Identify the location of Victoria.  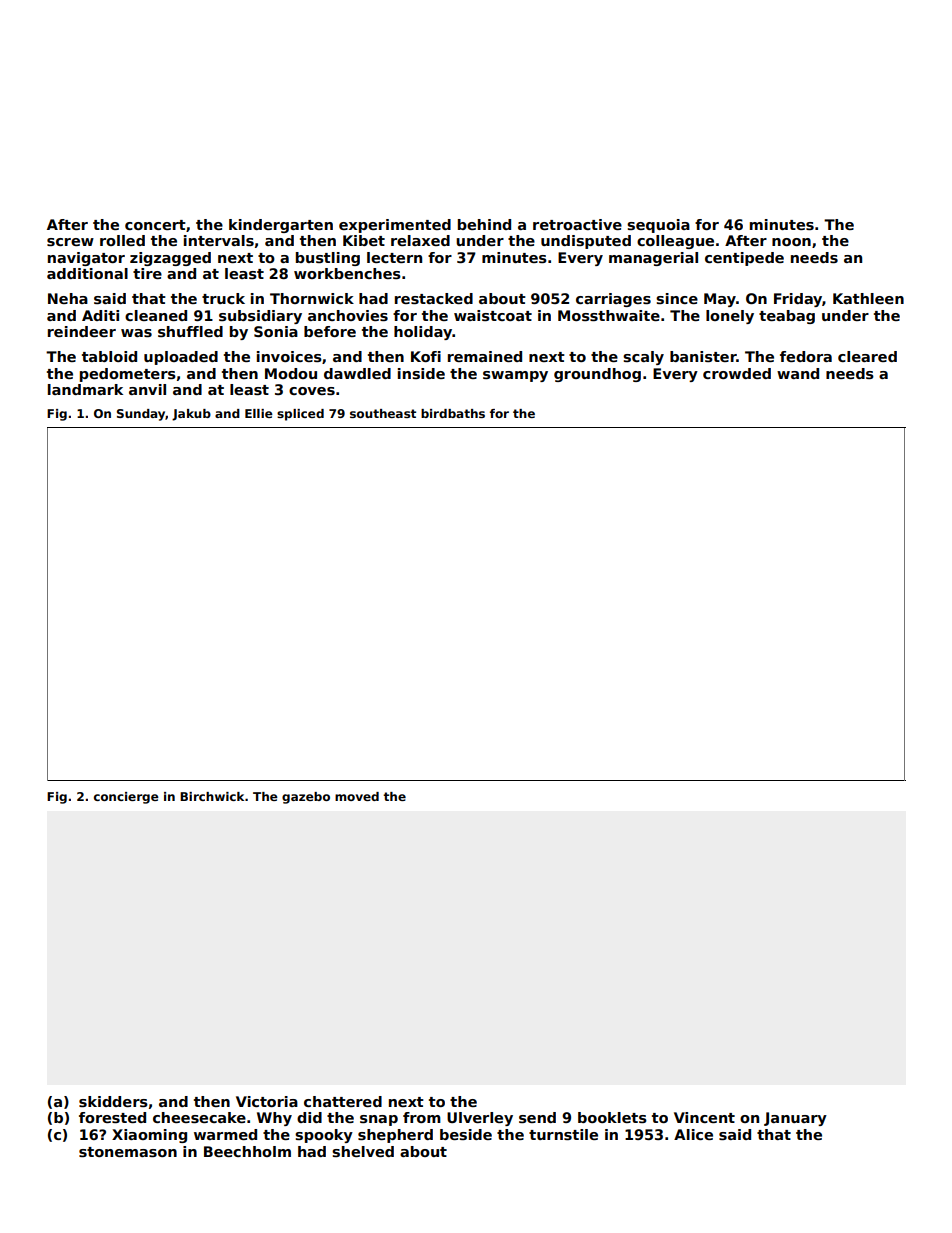
(267, 1101).
